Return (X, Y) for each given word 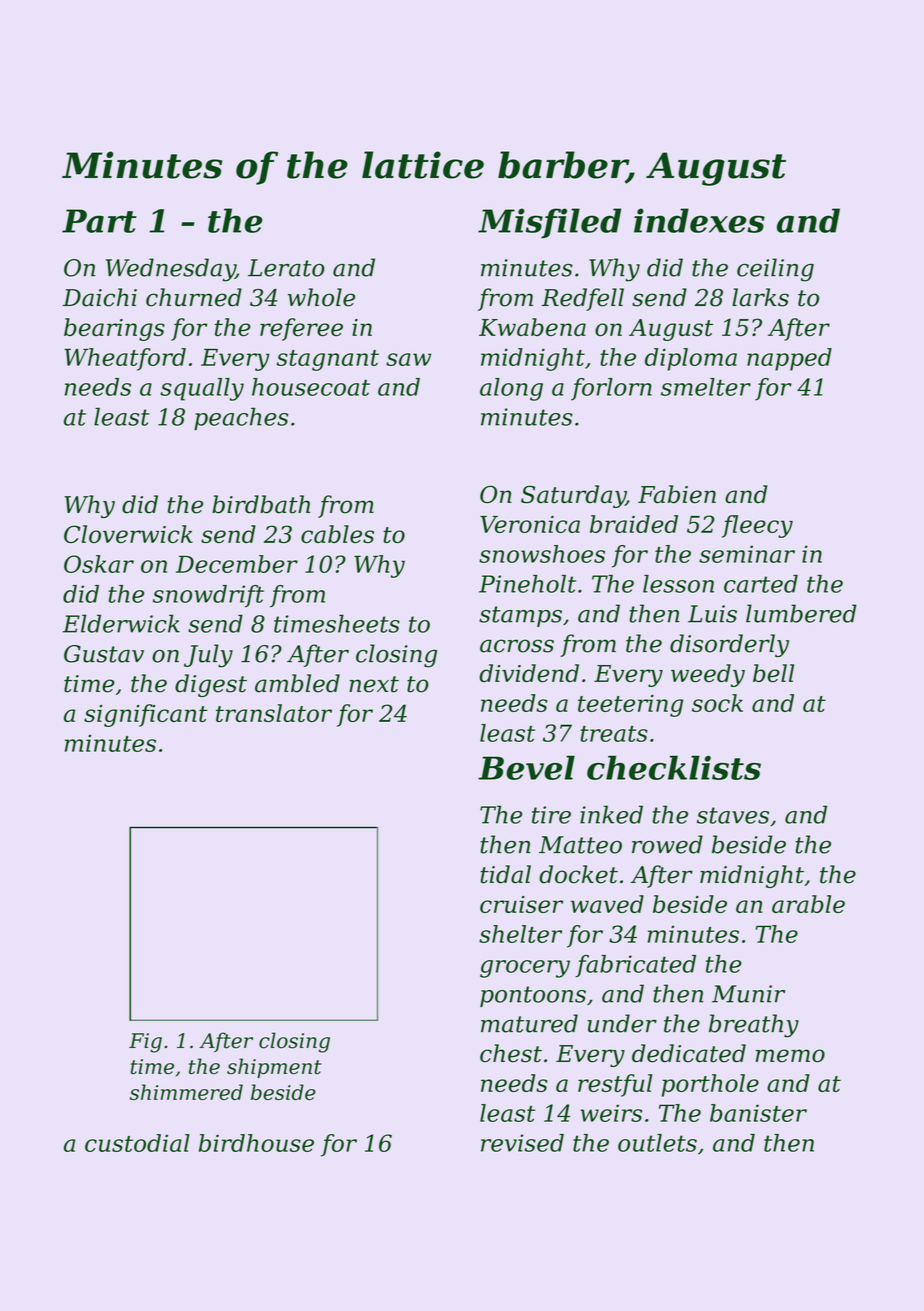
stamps (520, 616)
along (511, 389)
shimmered (186, 1092)
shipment (274, 1068)
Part (99, 221)
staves (733, 815)
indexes (699, 220)
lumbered (801, 613)
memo (790, 1056)
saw (408, 359)
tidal (505, 874)
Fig (145, 1043)
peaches (241, 418)
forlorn (611, 389)
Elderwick (121, 623)
